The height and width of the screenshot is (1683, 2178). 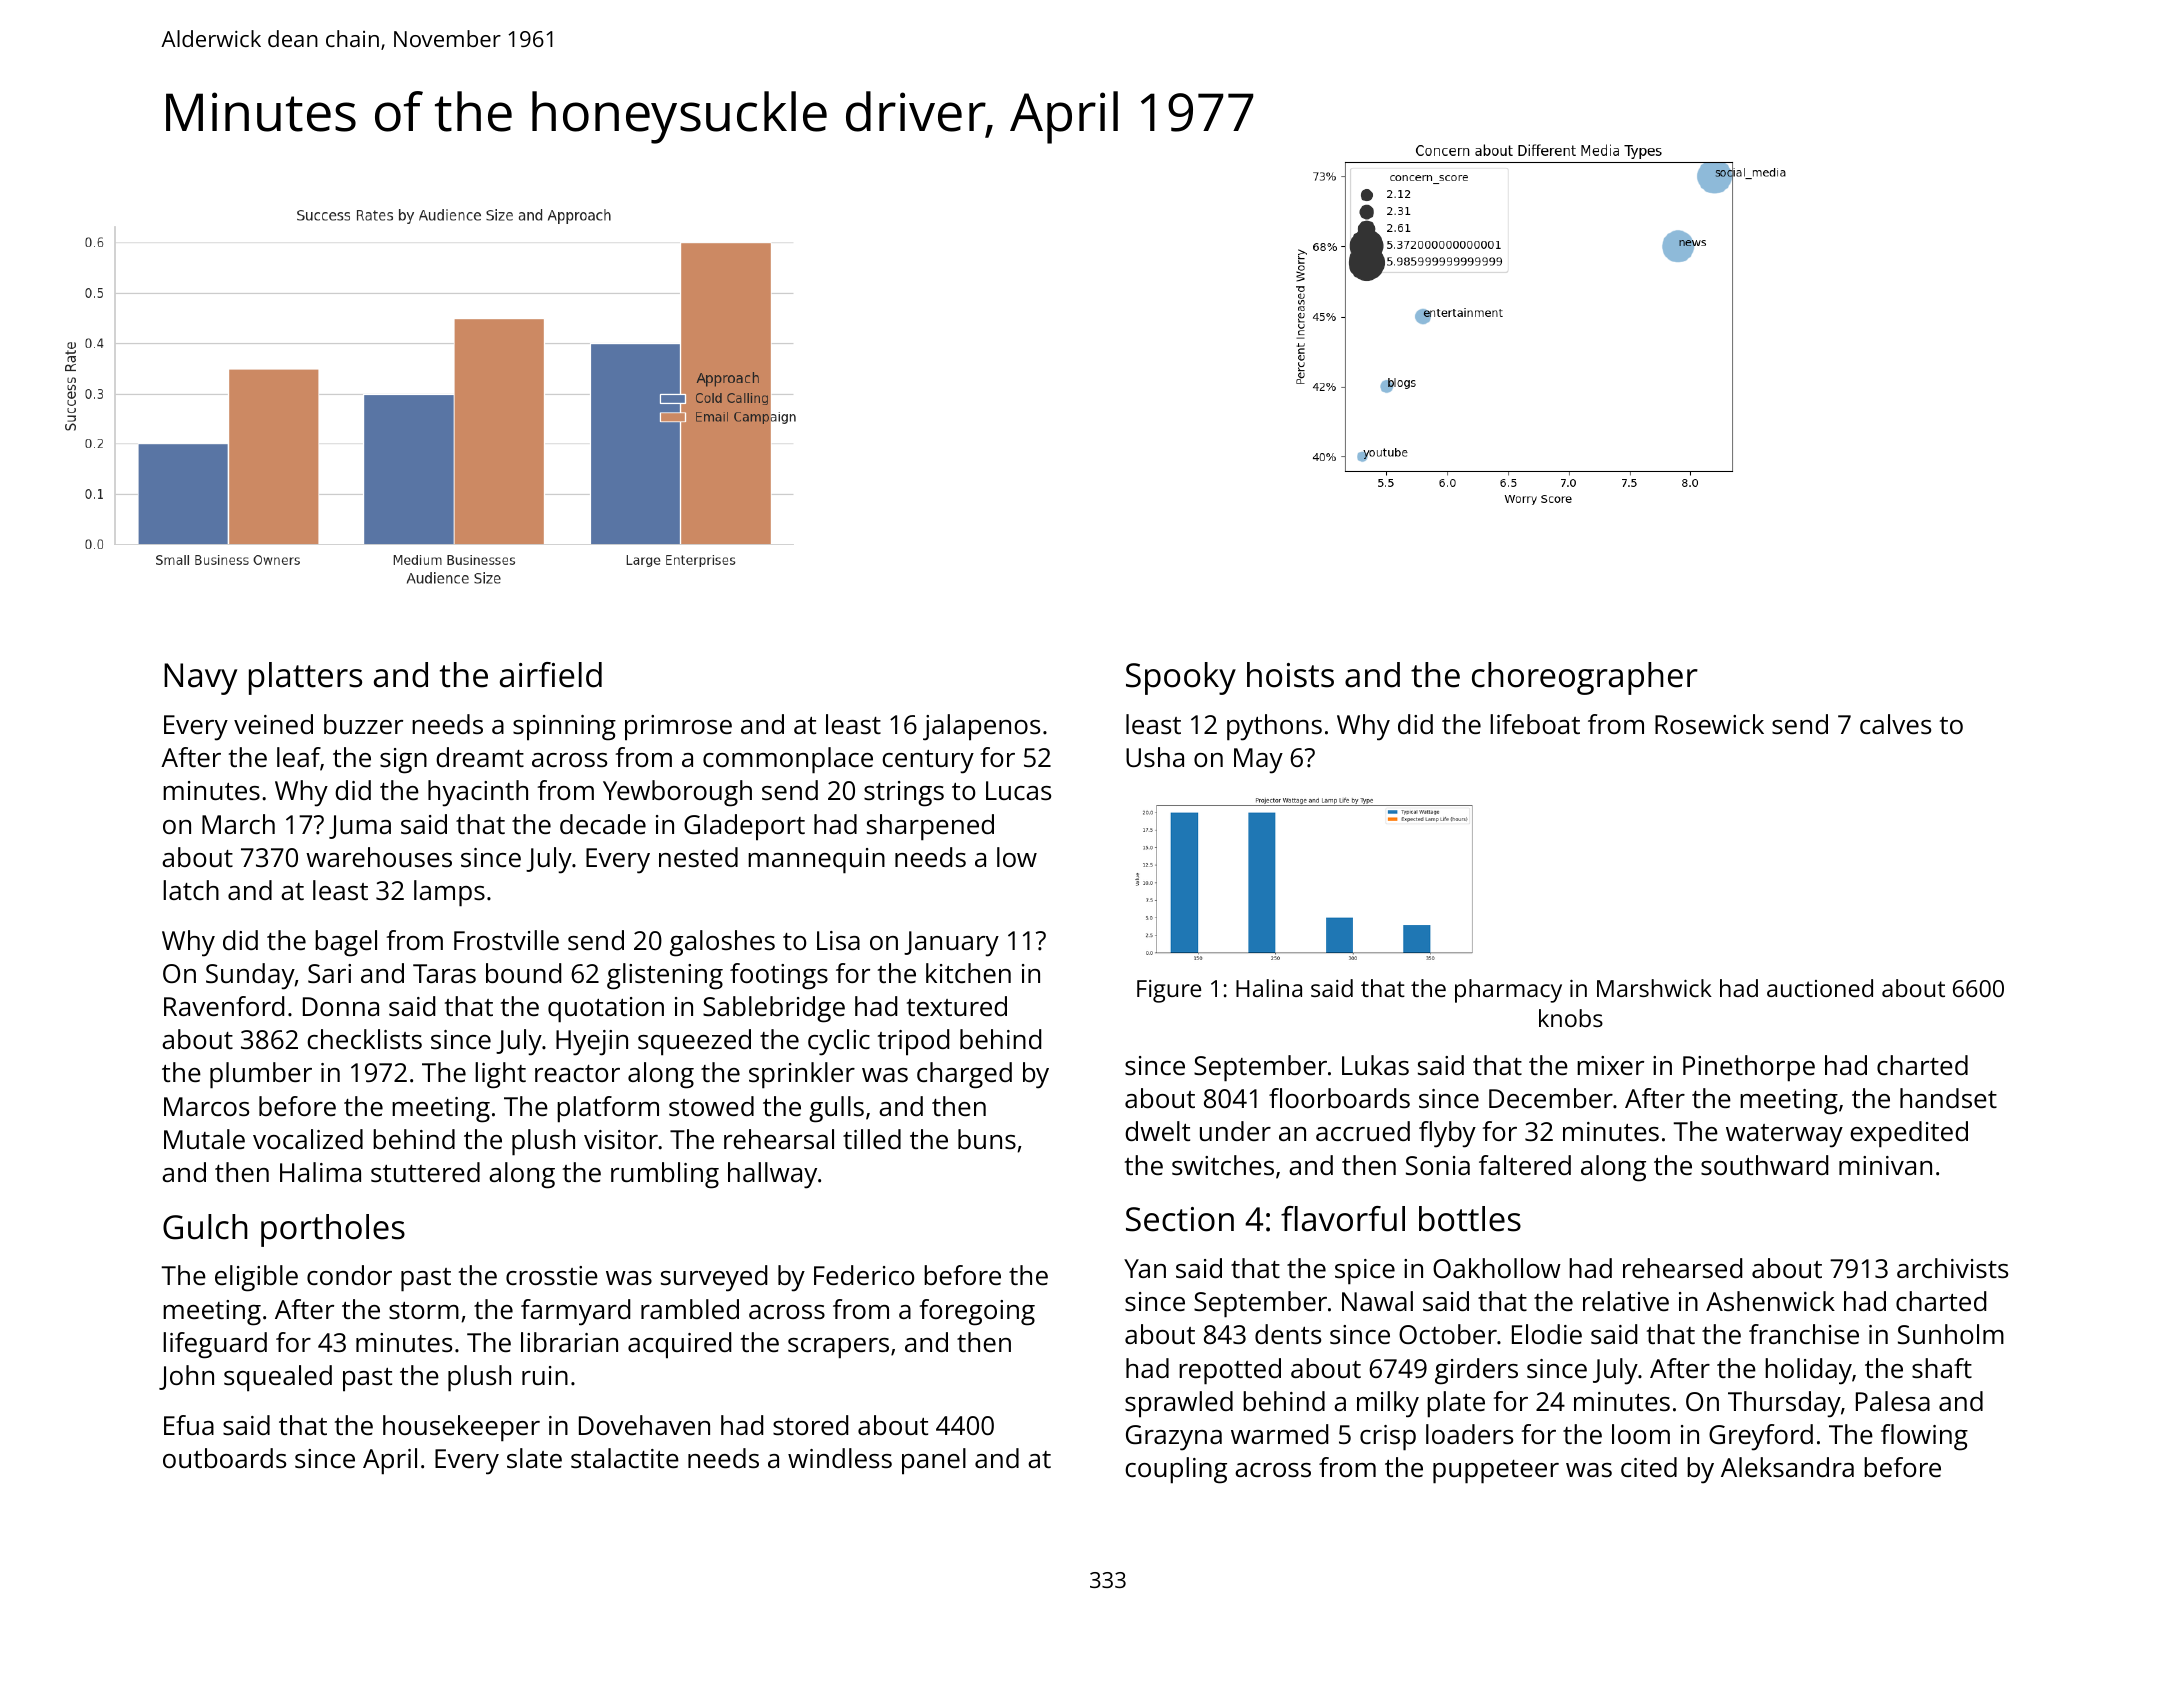 What do you see at coordinates (1181, 678) in the screenshot?
I see `Spooky` at bounding box center [1181, 678].
